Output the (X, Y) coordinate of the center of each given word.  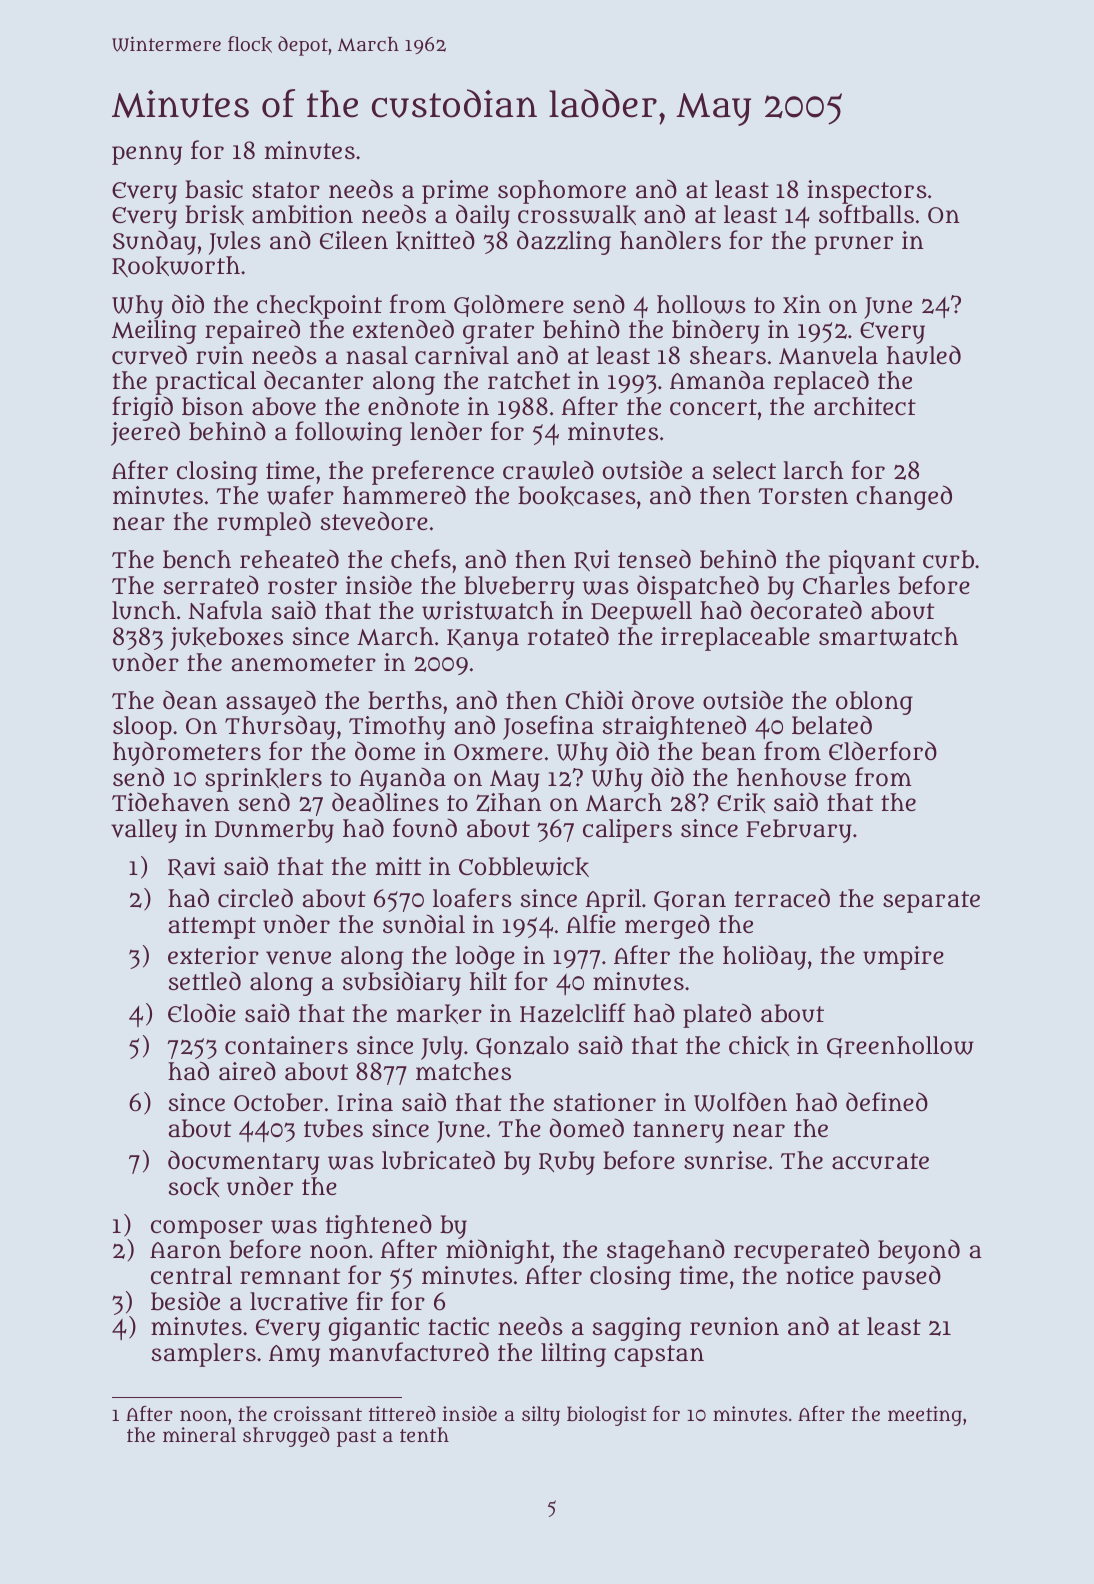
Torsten (803, 496)
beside (185, 1301)
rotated (568, 636)
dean (190, 699)
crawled (548, 470)
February (799, 831)
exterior (213, 955)
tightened (379, 1227)
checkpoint (319, 307)
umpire (903, 958)
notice (820, 1275)
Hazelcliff (573, 1013)
